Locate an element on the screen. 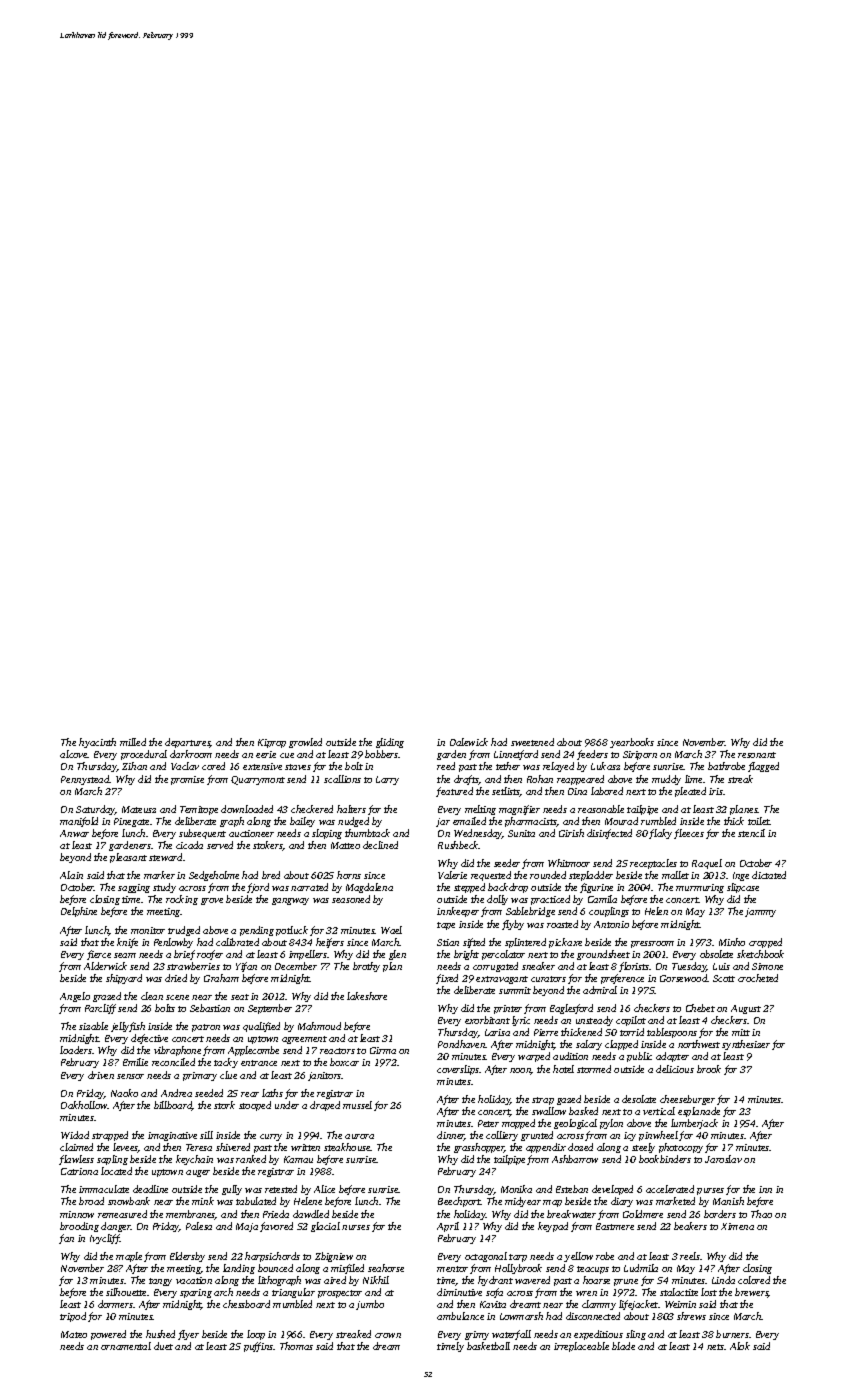 This screenshot has height=1400, width=849. sizable is located at coordinates (93, 1026).
